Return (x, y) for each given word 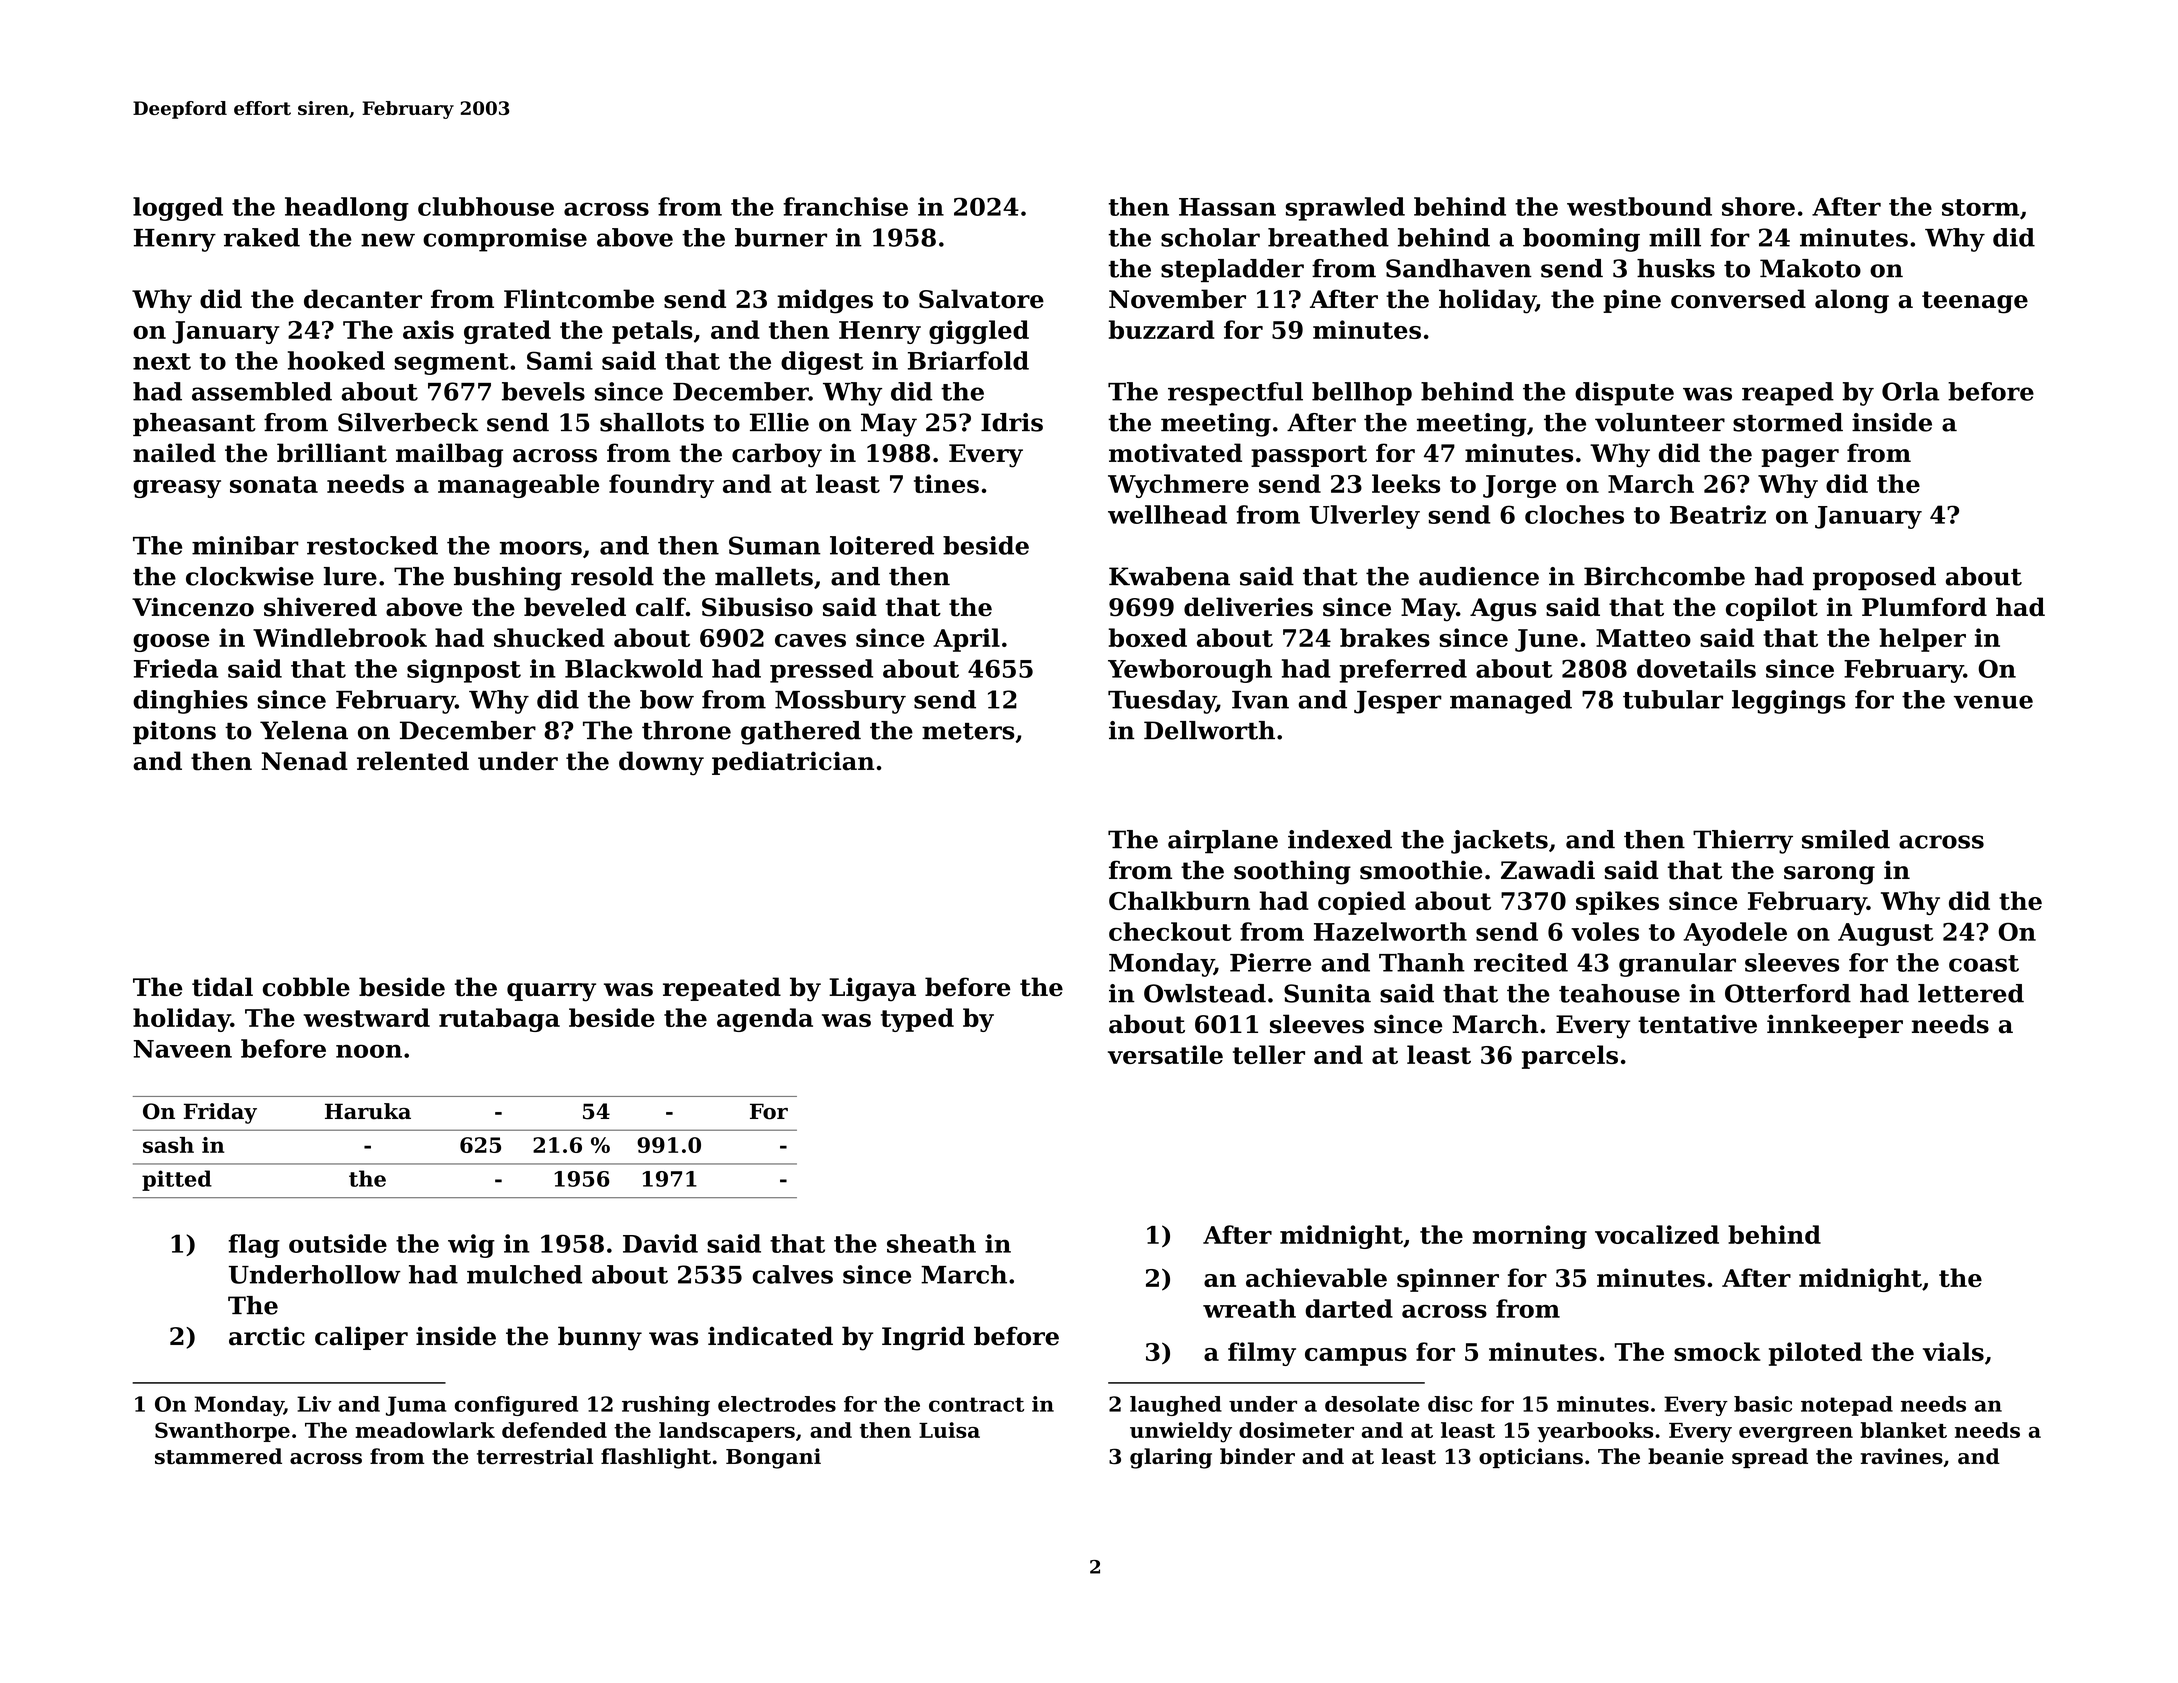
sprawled (1345, 209)
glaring (1171, 1458)
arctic (267, 1336)
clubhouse (486, 206)
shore (1758, 206)
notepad (1847, 1406)
